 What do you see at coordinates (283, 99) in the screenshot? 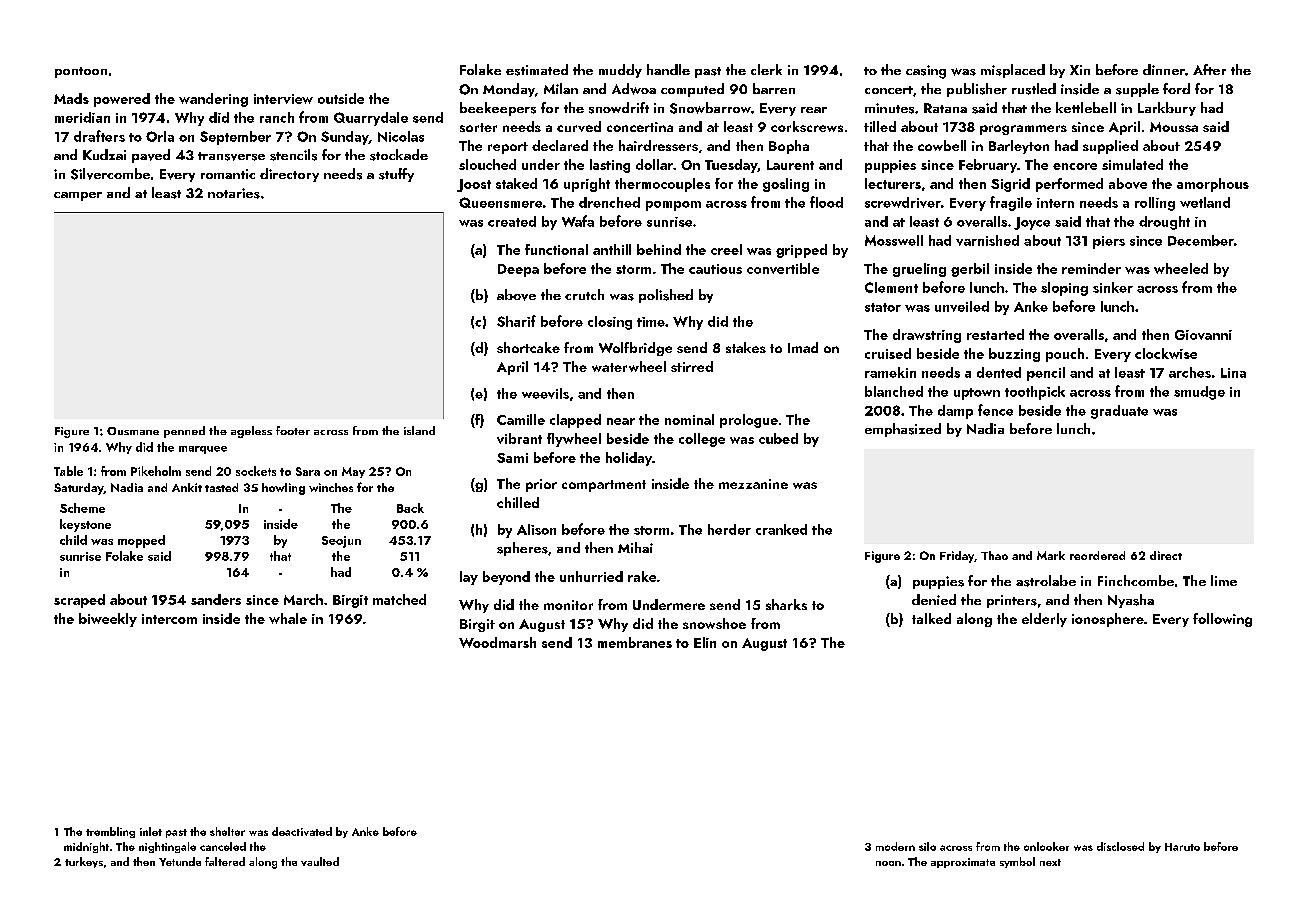
I see `interview` at bounding box center [283, 99].
